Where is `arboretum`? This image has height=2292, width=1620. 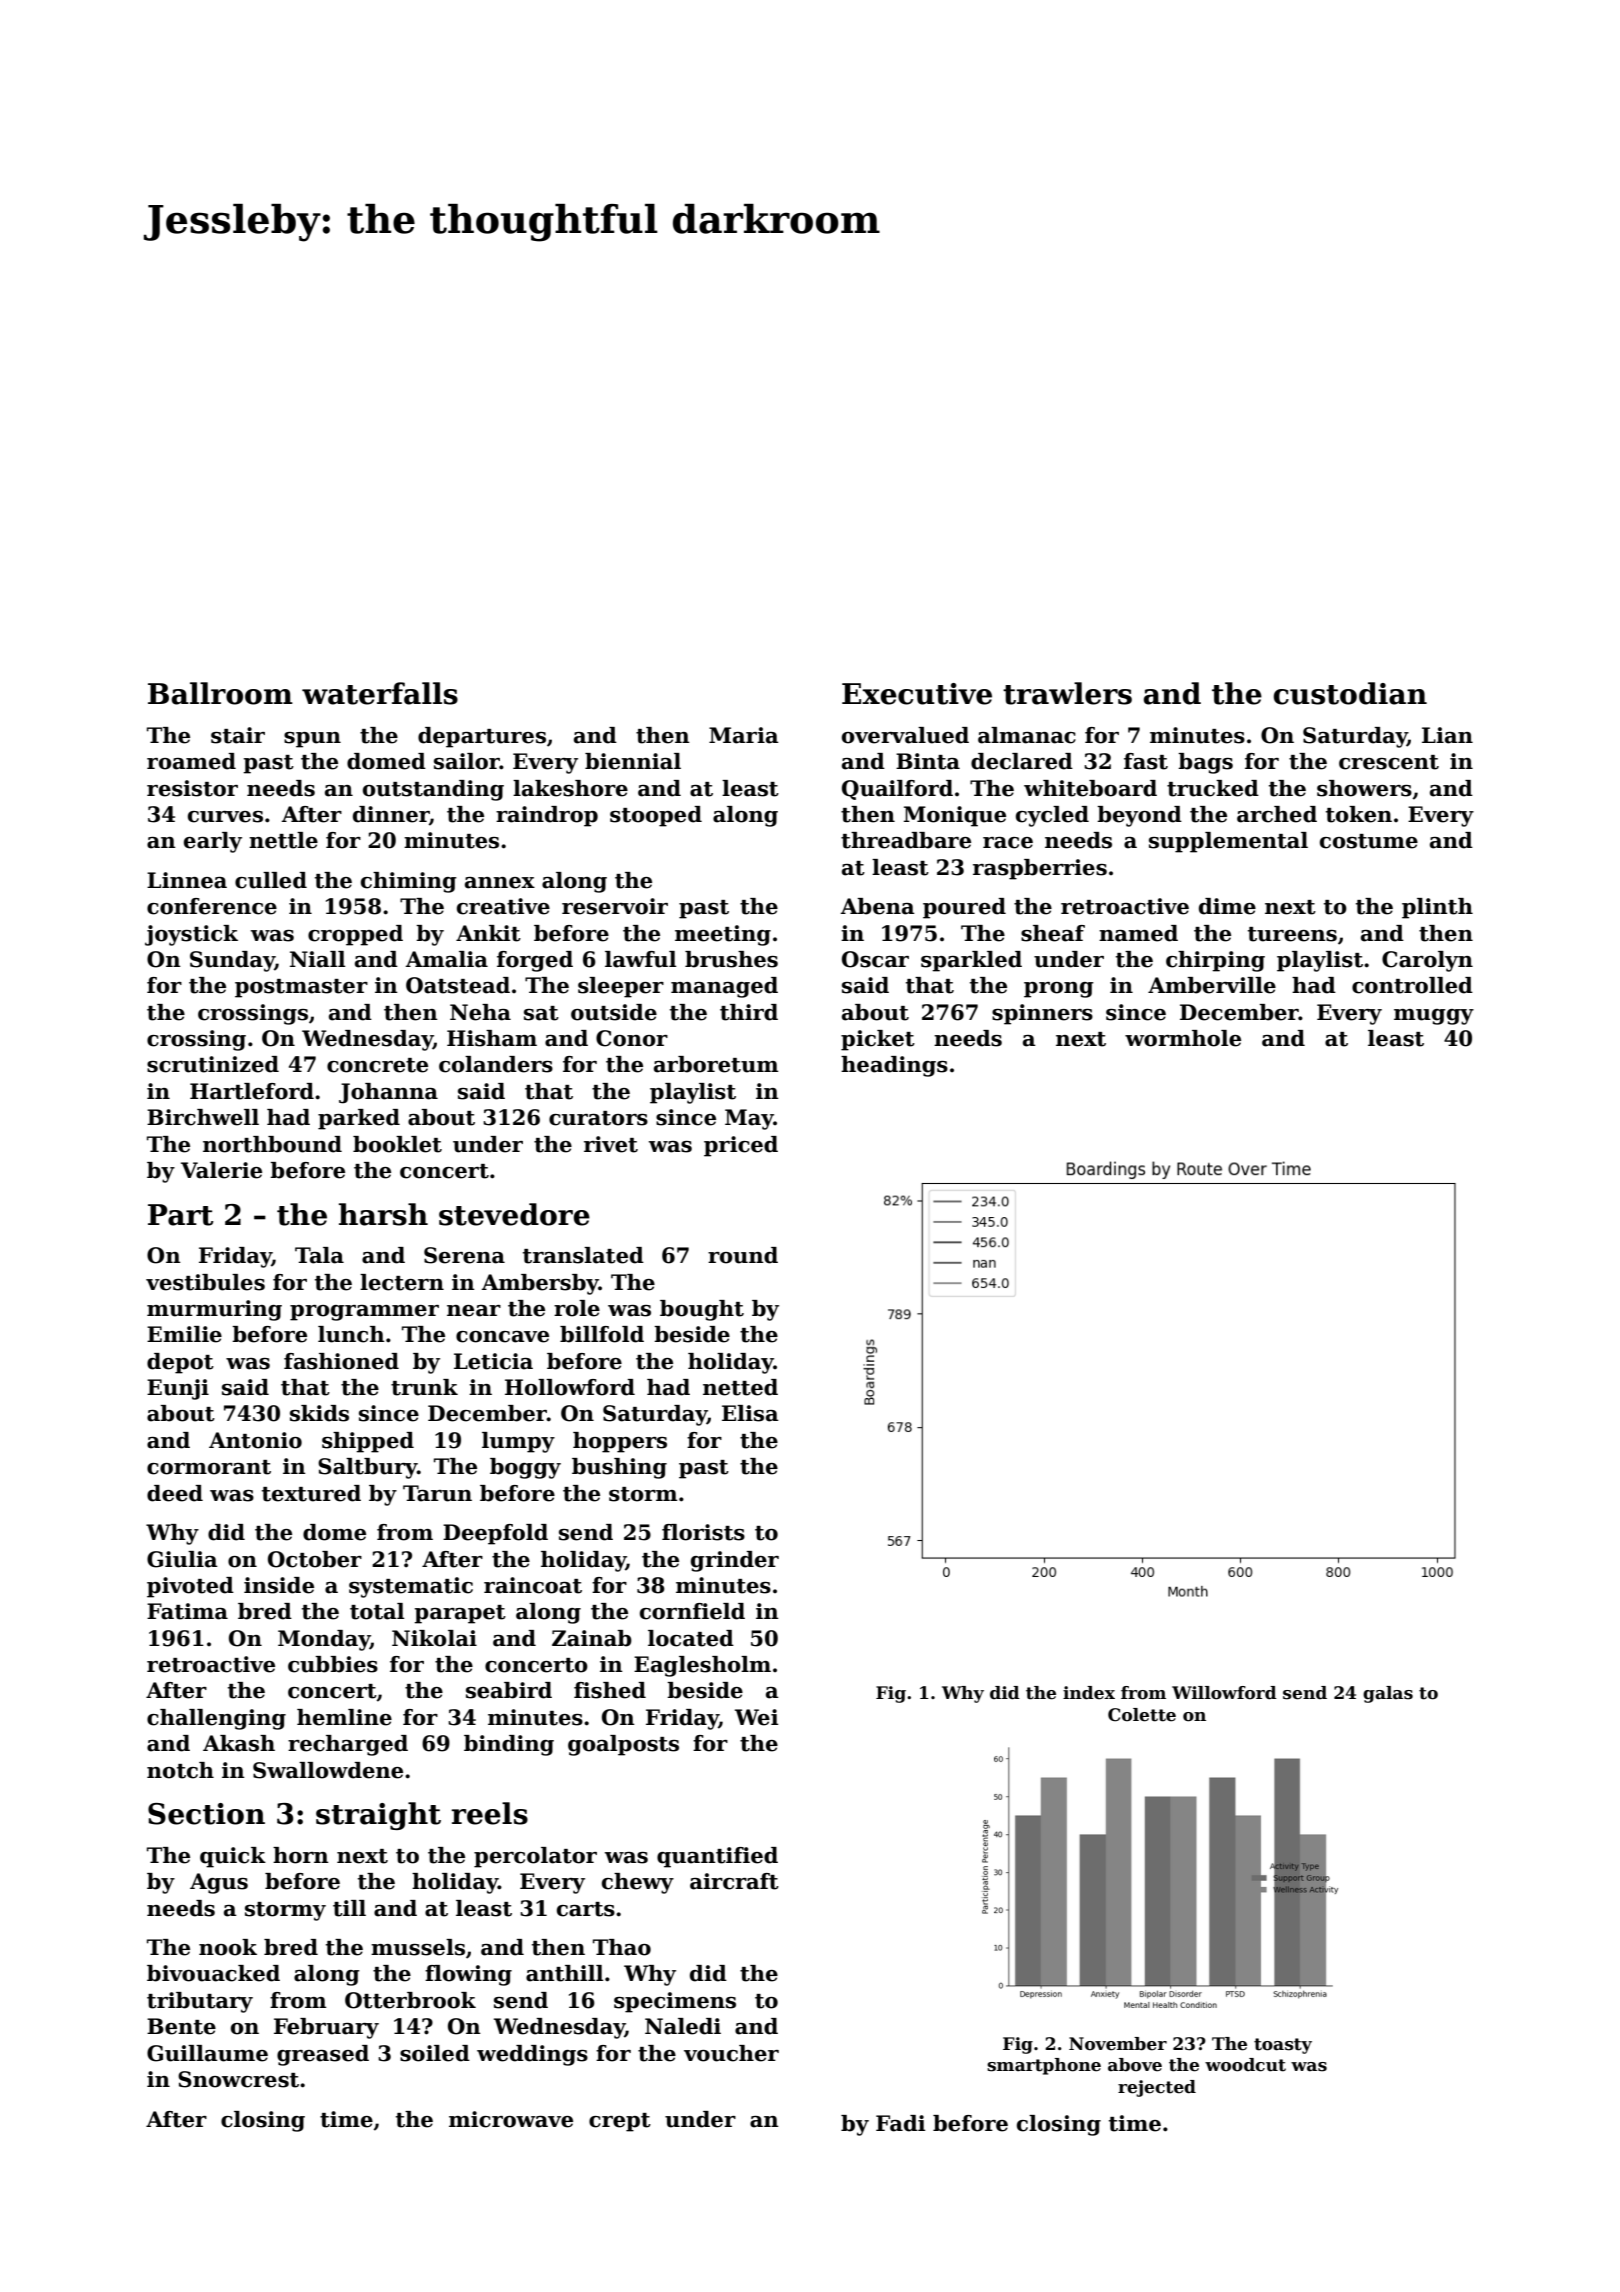 arboretum is located at coordinates (716, 1064).
